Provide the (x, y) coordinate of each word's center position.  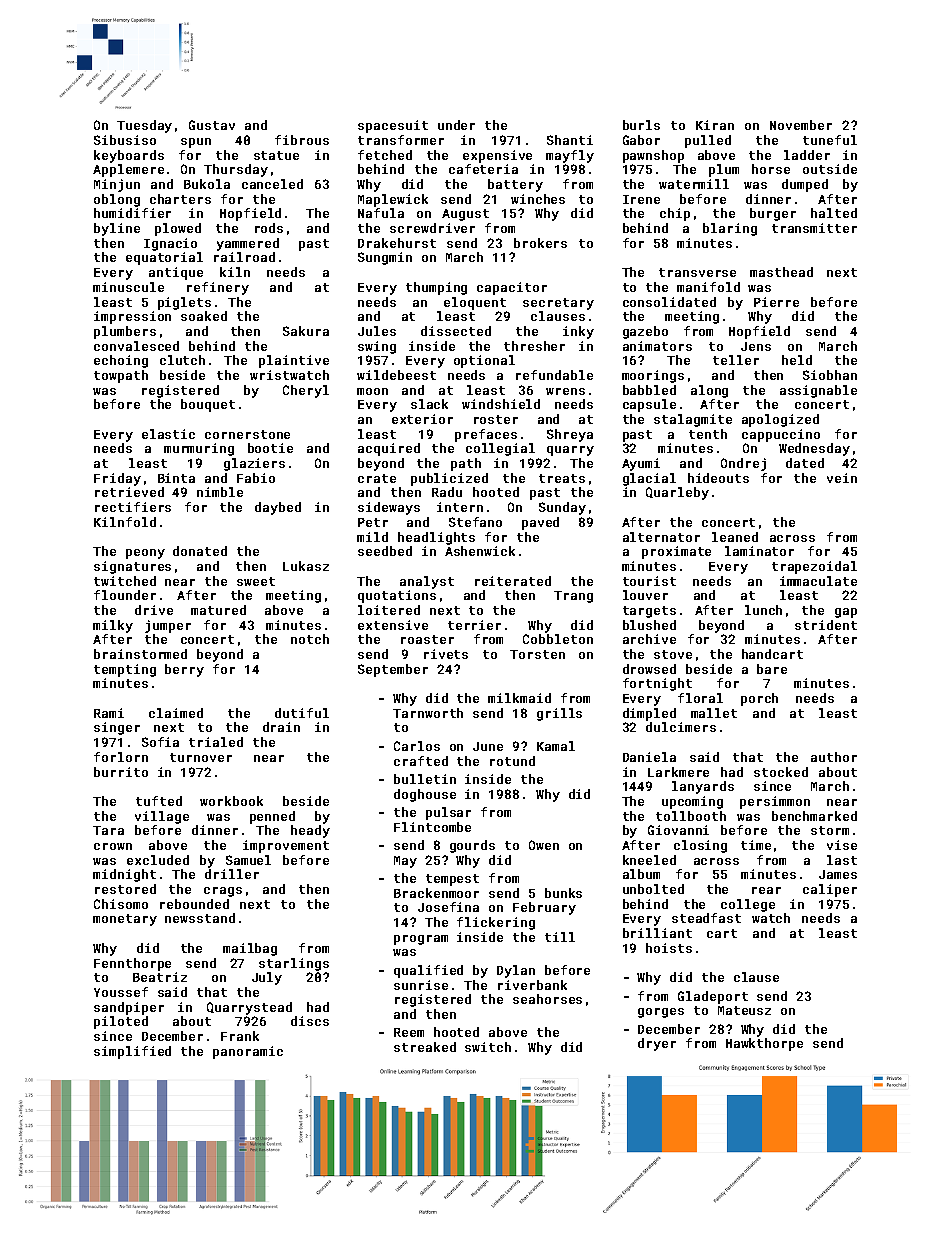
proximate (676, 552)
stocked (781, 772)
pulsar (448, 813)
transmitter (814, 228)
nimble (220, 492)
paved (540, 523)
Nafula (381, 213)
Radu (447, 492)
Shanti (570, 140)
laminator (759, 551)
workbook (231, 801)
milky (113, 626)
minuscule (128, 287)
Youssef (121, 992)
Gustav (212, 125)
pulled (708, 141)
